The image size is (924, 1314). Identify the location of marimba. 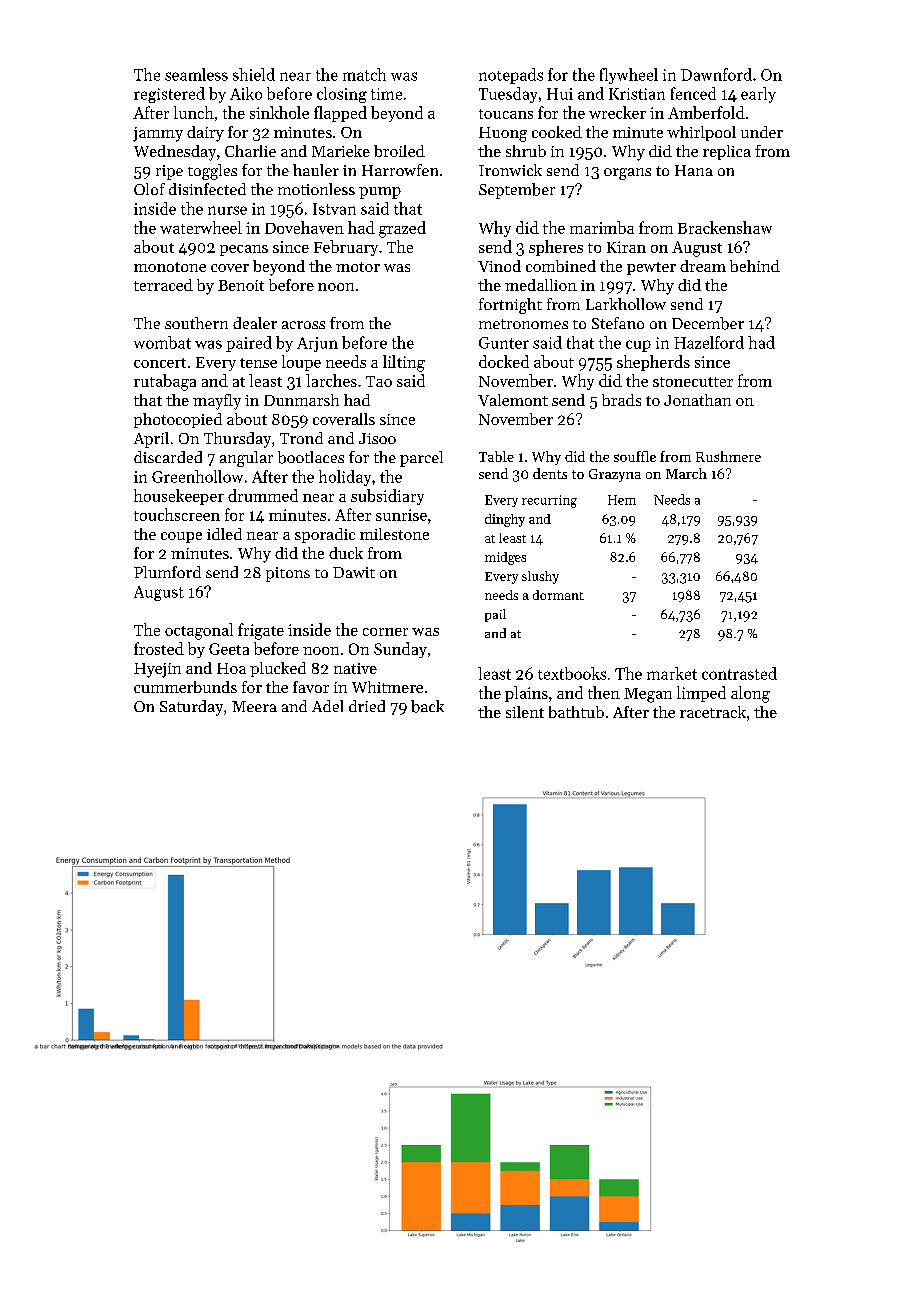
(602, 227).
